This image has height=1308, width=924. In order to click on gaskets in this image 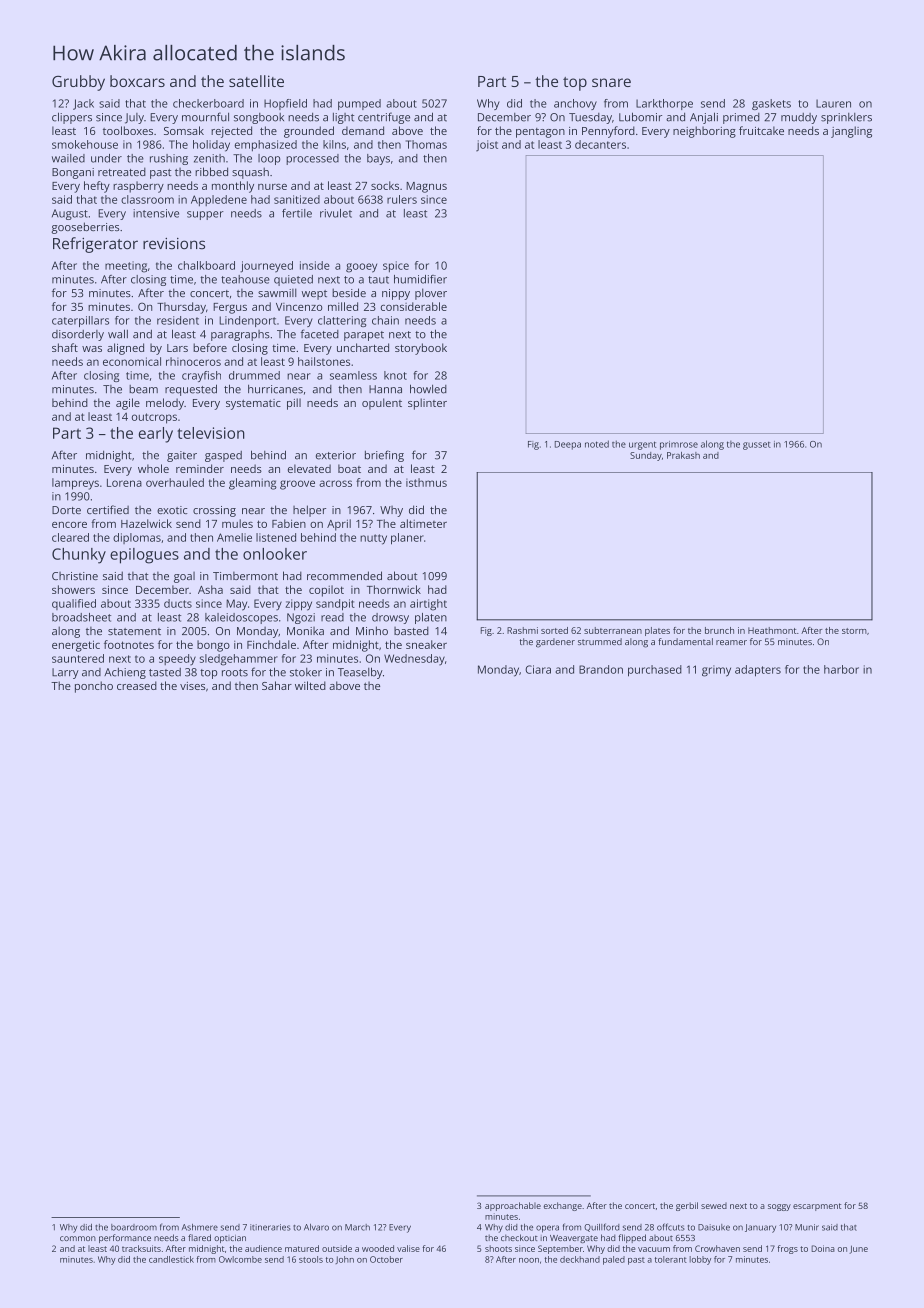, I will do `click(771, 104)`.
